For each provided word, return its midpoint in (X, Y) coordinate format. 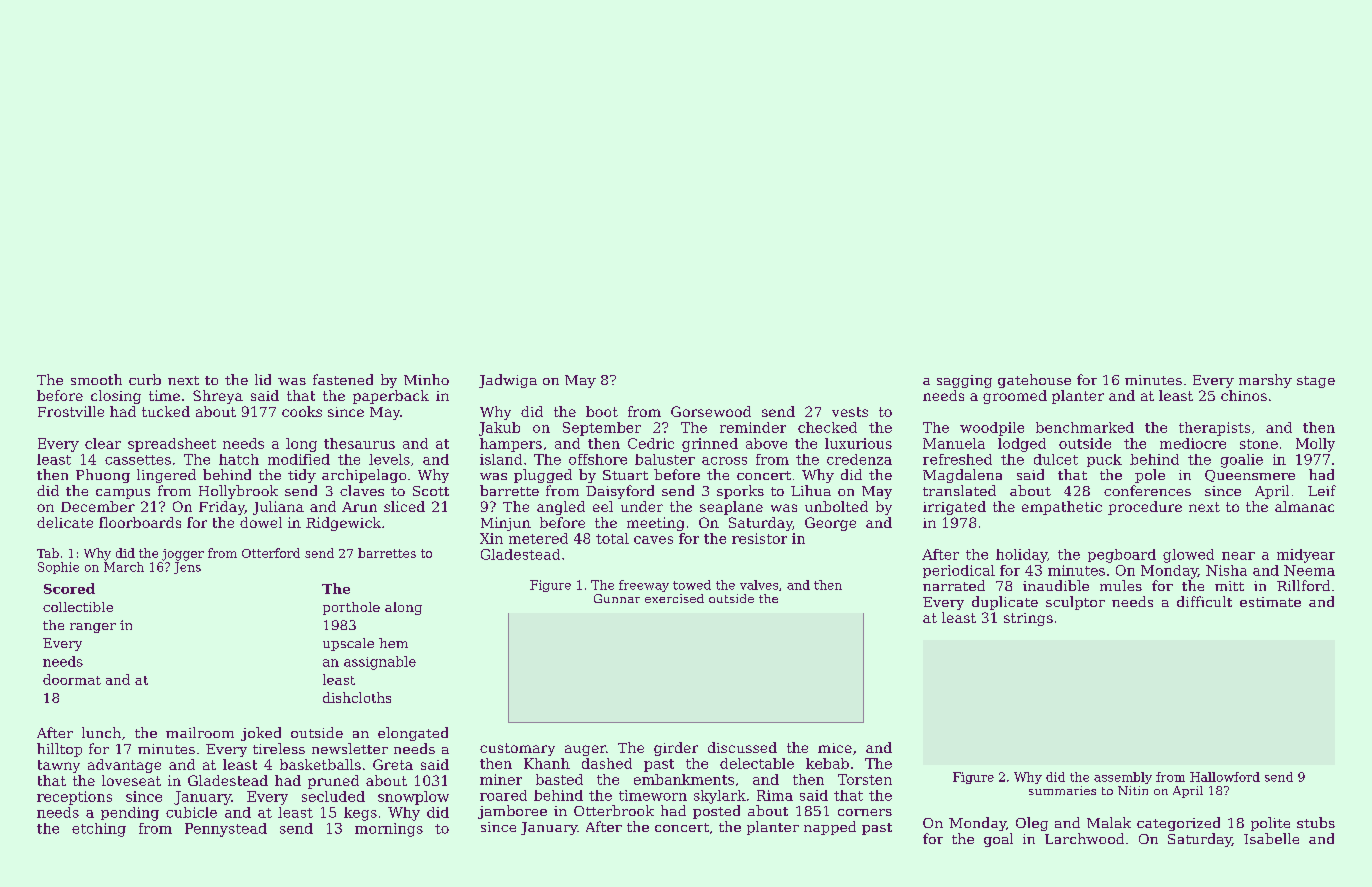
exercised (674, 598)
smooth (96, 379)
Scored (69, 588)
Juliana (278, 508)
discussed (742, 747)
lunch (101, 732)
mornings (389, 830)
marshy (1265, 381)
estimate (1270, 602)
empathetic (1062, 508)
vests (850, 412)
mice (835, 748)
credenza (859, 459)
